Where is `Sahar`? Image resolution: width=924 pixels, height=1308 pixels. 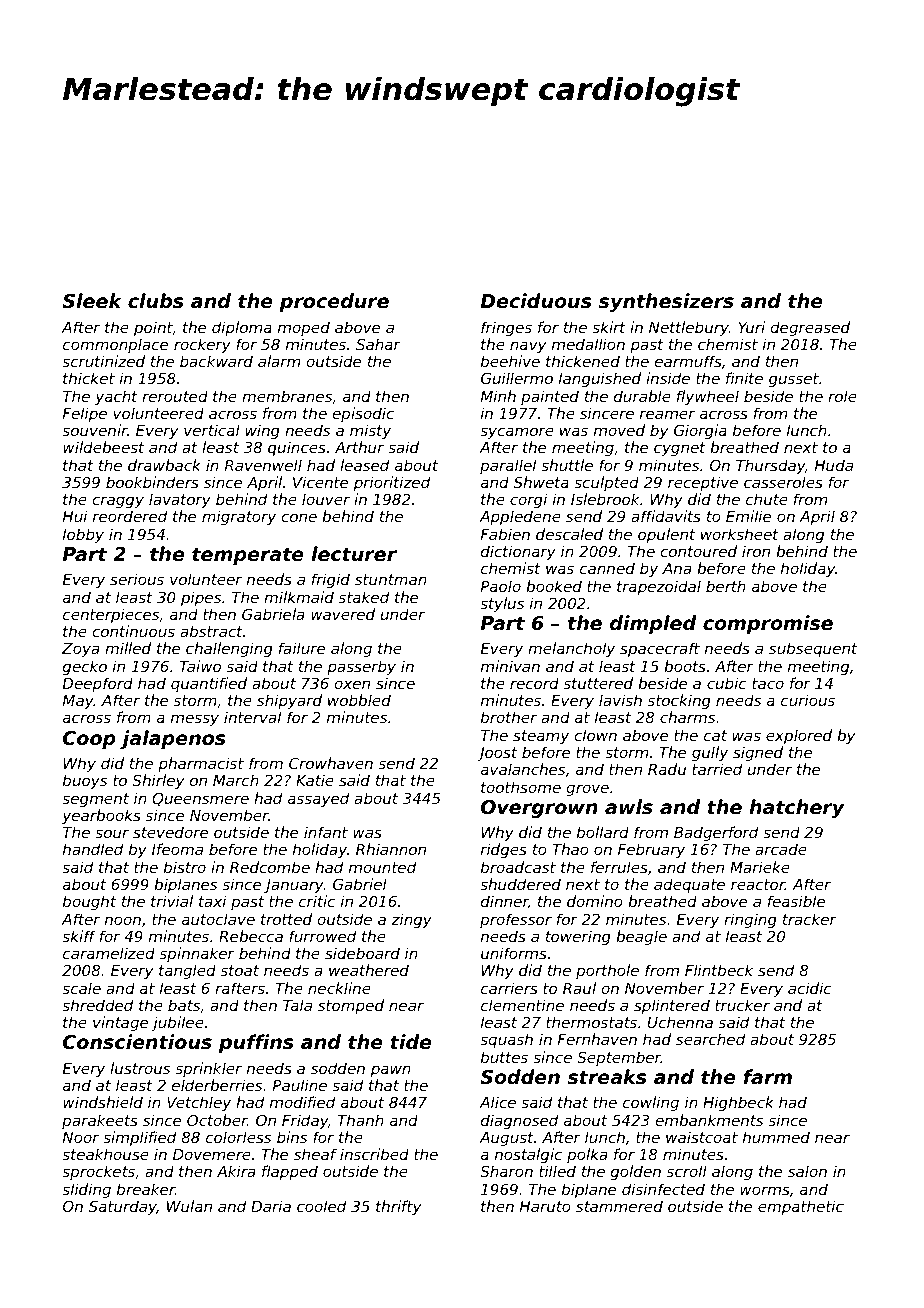
Sahar is located at coordinates (378, 344).
